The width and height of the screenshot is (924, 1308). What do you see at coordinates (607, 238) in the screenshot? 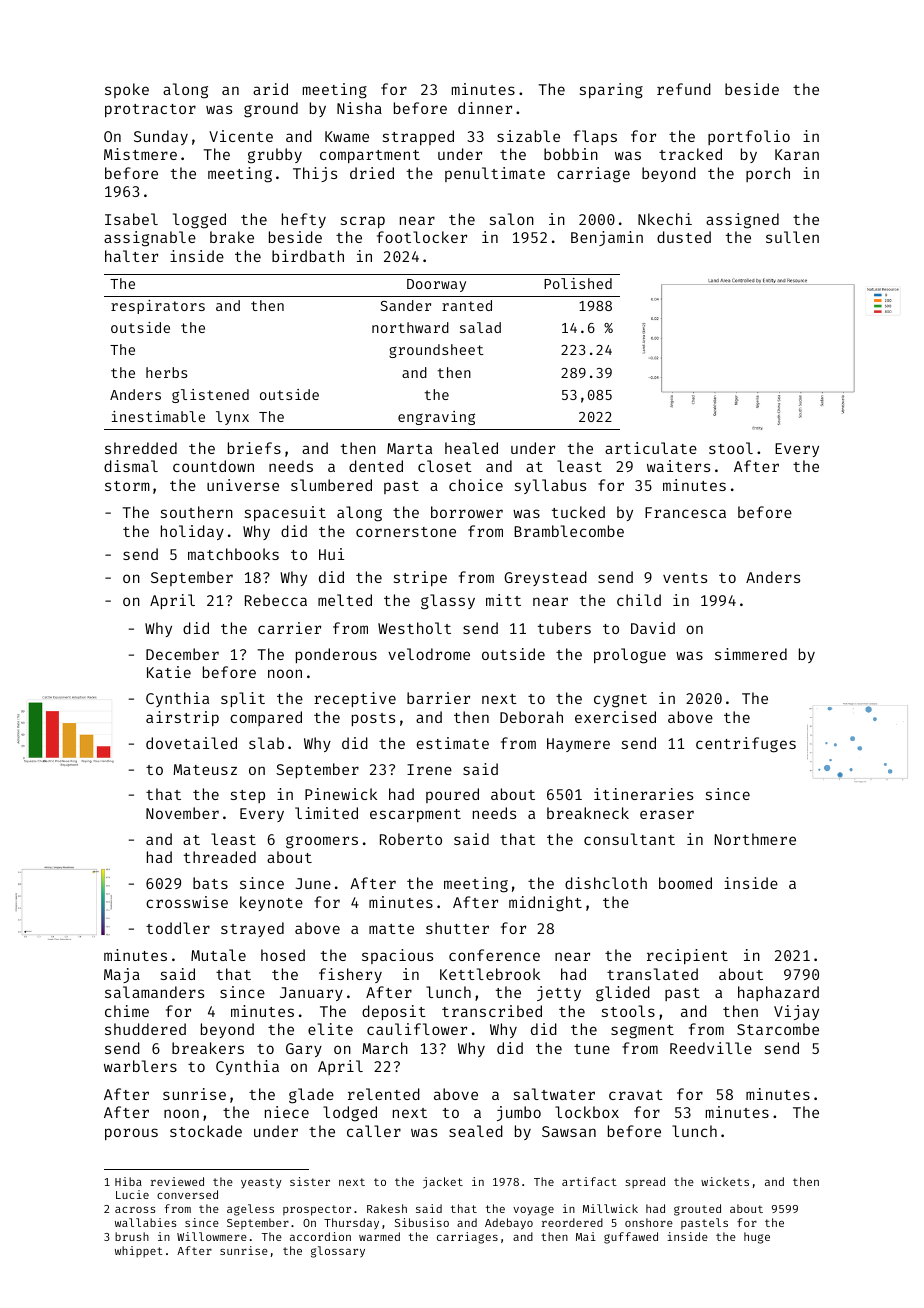
I see `Benjamin` at bounding box center [607, 238].
